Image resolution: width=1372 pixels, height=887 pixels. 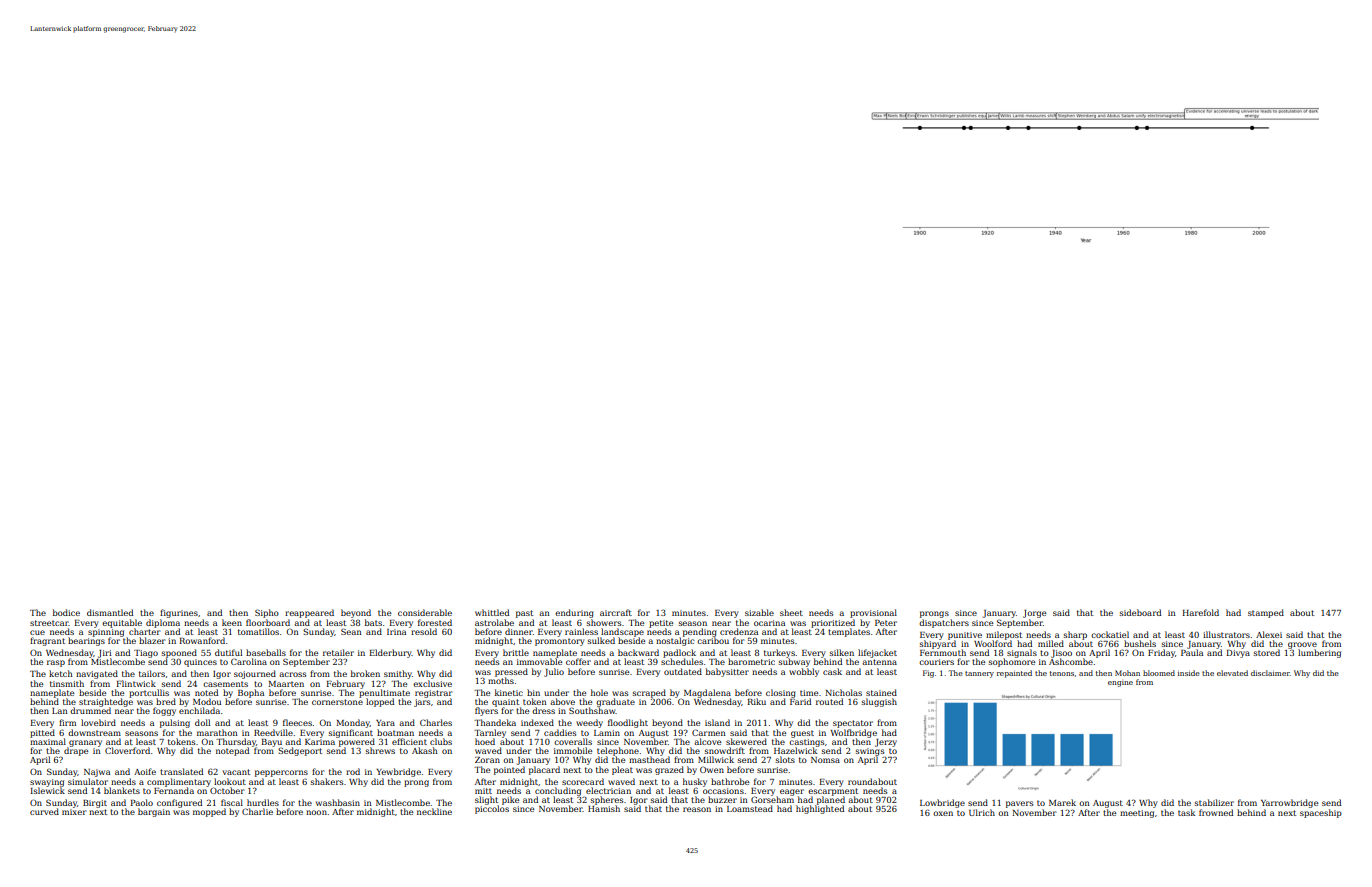 I want to click on silken, so click(x=842, y=652).
